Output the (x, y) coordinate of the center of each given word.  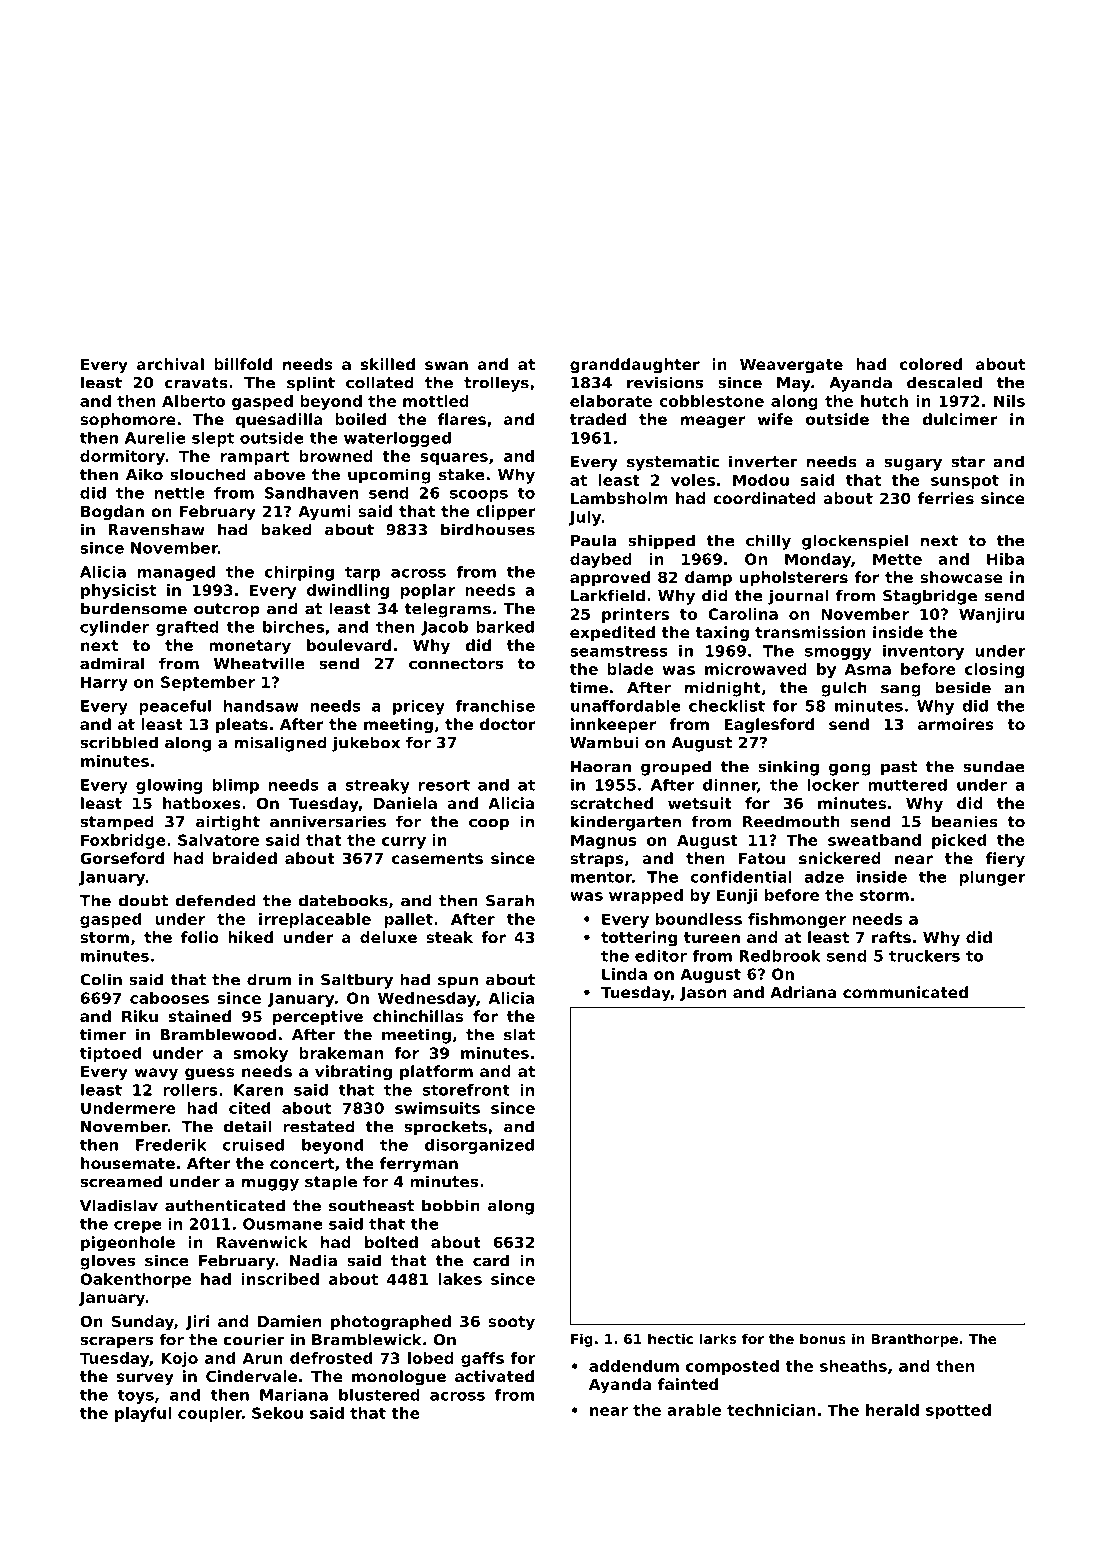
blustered (379, 1395)
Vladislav (119, 1205)
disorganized (479, 1146)
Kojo (179, 1359)
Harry (104, 683)
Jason (703, 994)
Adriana (803, 992)
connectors (456, 664)
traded (598, 419)
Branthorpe (915, 1340)
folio (200, 937)
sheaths (853, 1366)
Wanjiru (991, 615)
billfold (243, 364)
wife (775, 419)
